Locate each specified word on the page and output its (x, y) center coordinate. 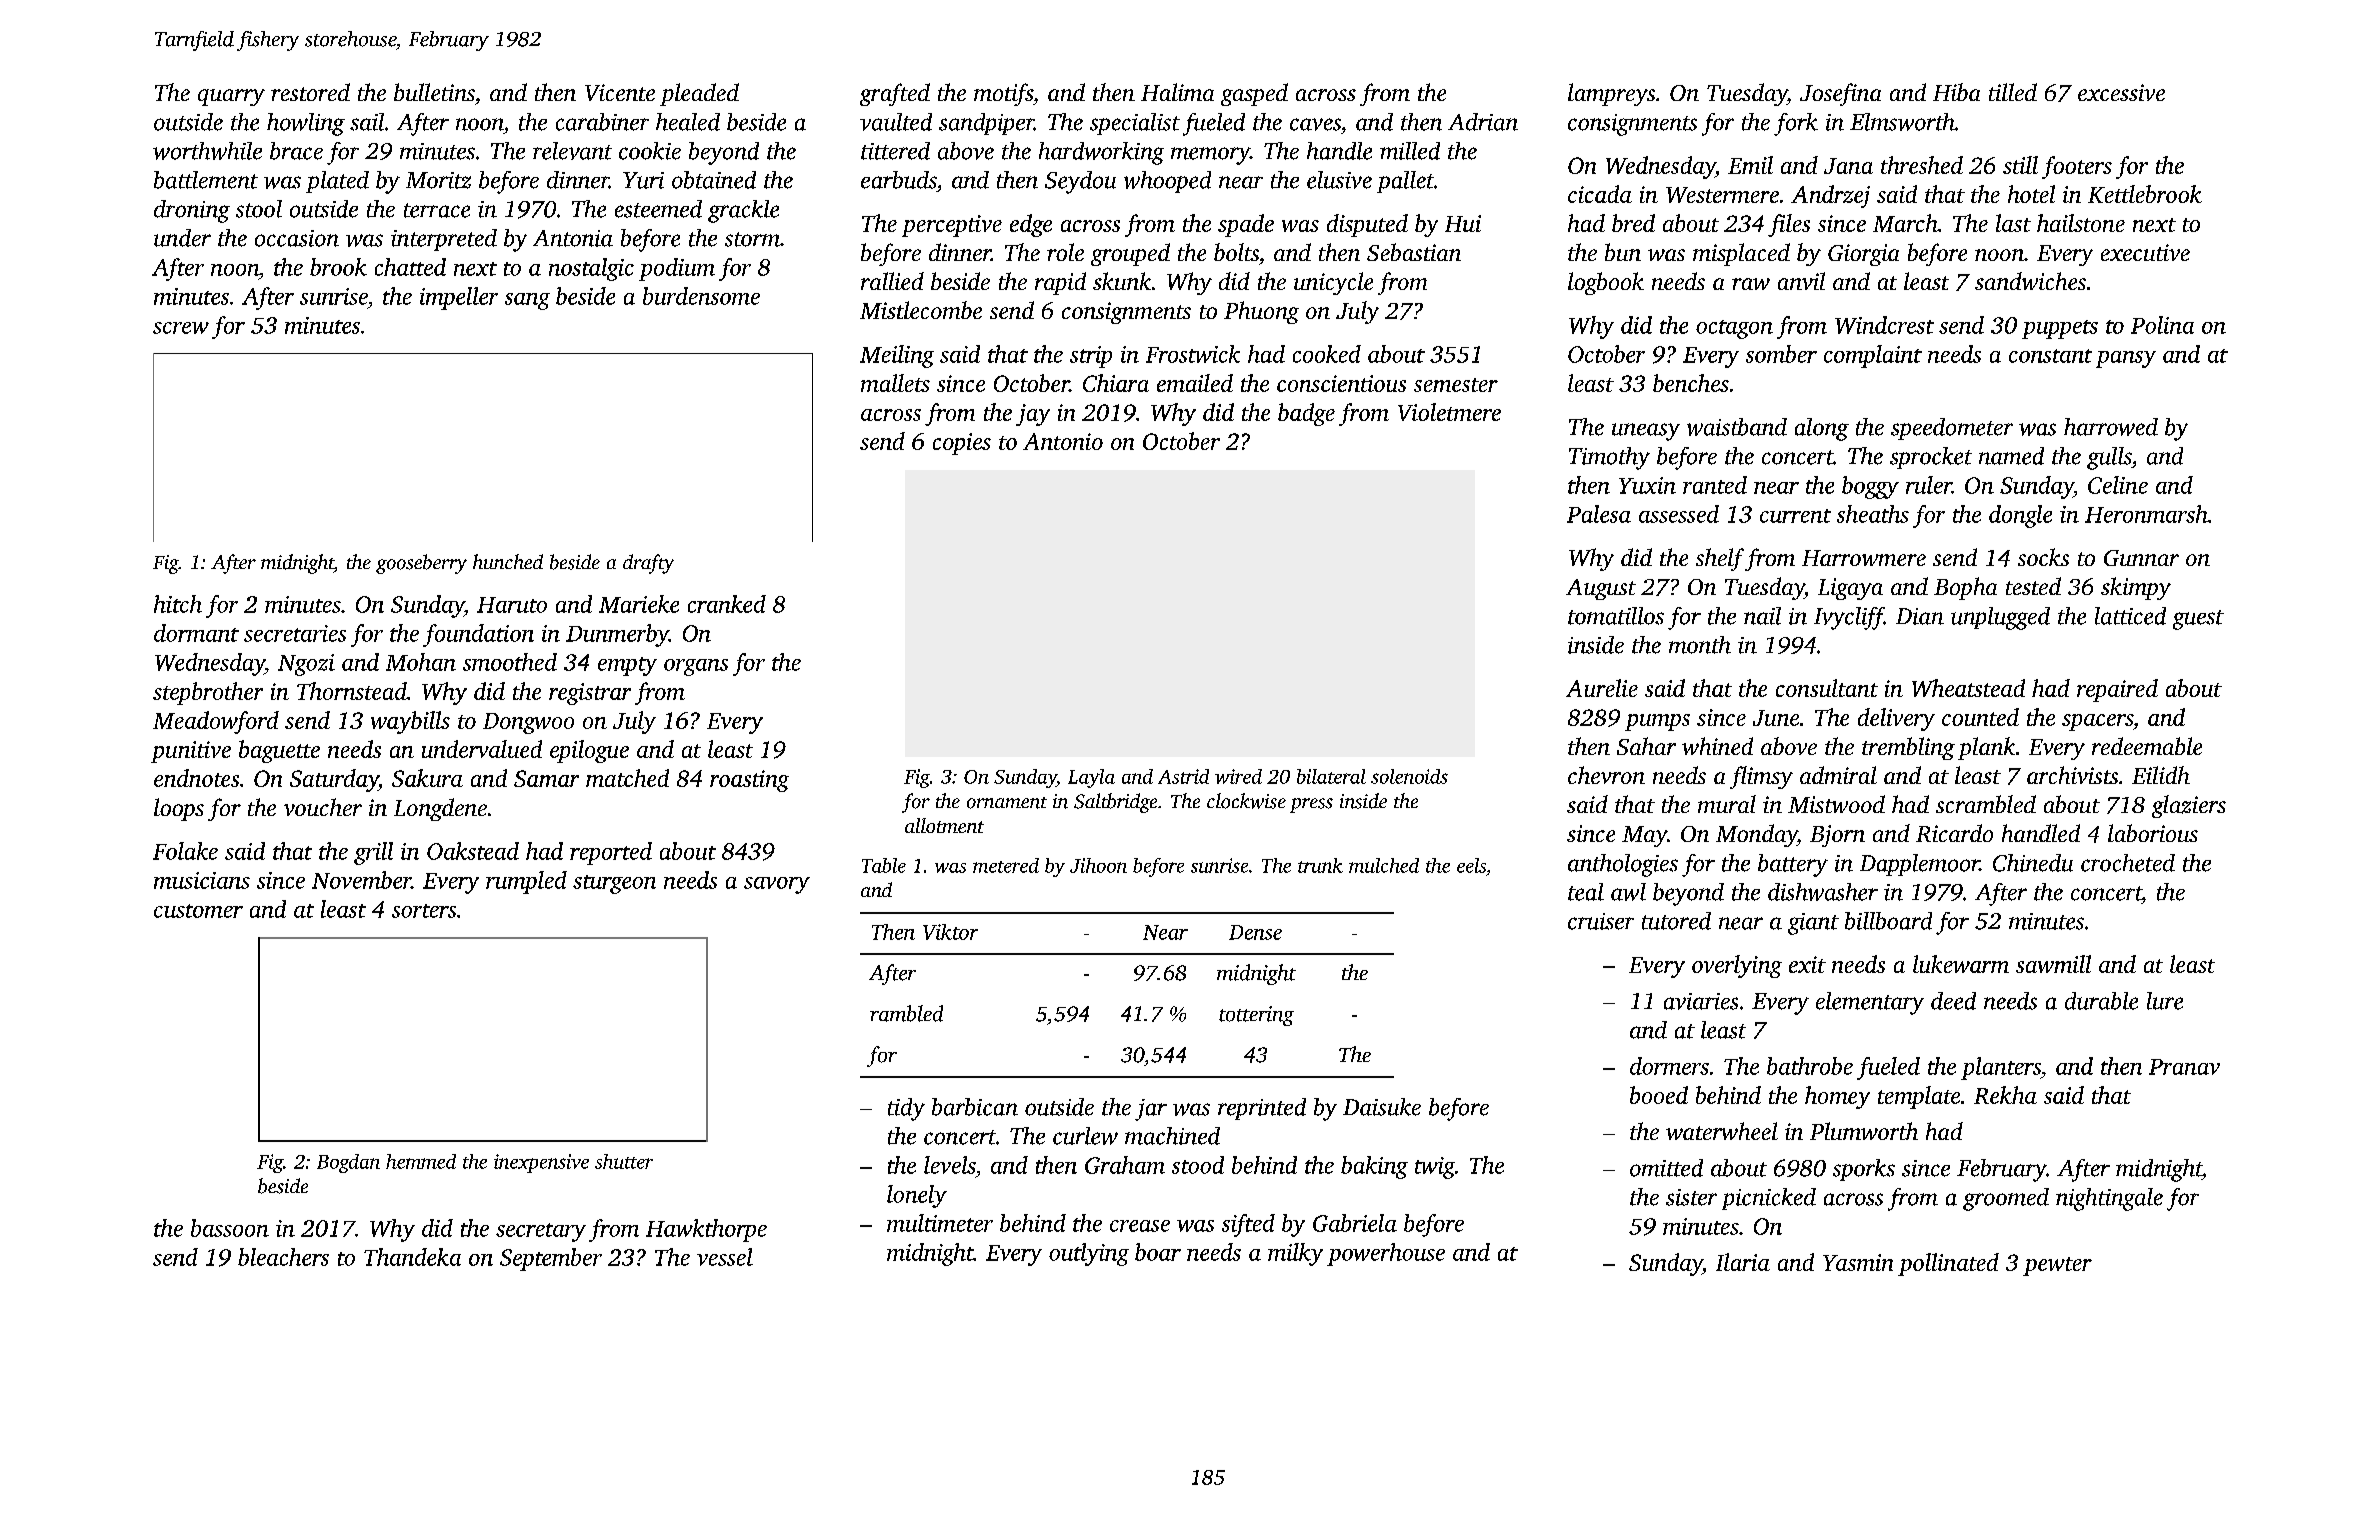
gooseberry (421, 564)
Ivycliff (1849, 618)
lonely (917, 1196)
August (1601, 589)
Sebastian (1414, 252)
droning (192, 211)
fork (1796, 124)
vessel (725, 1257)
